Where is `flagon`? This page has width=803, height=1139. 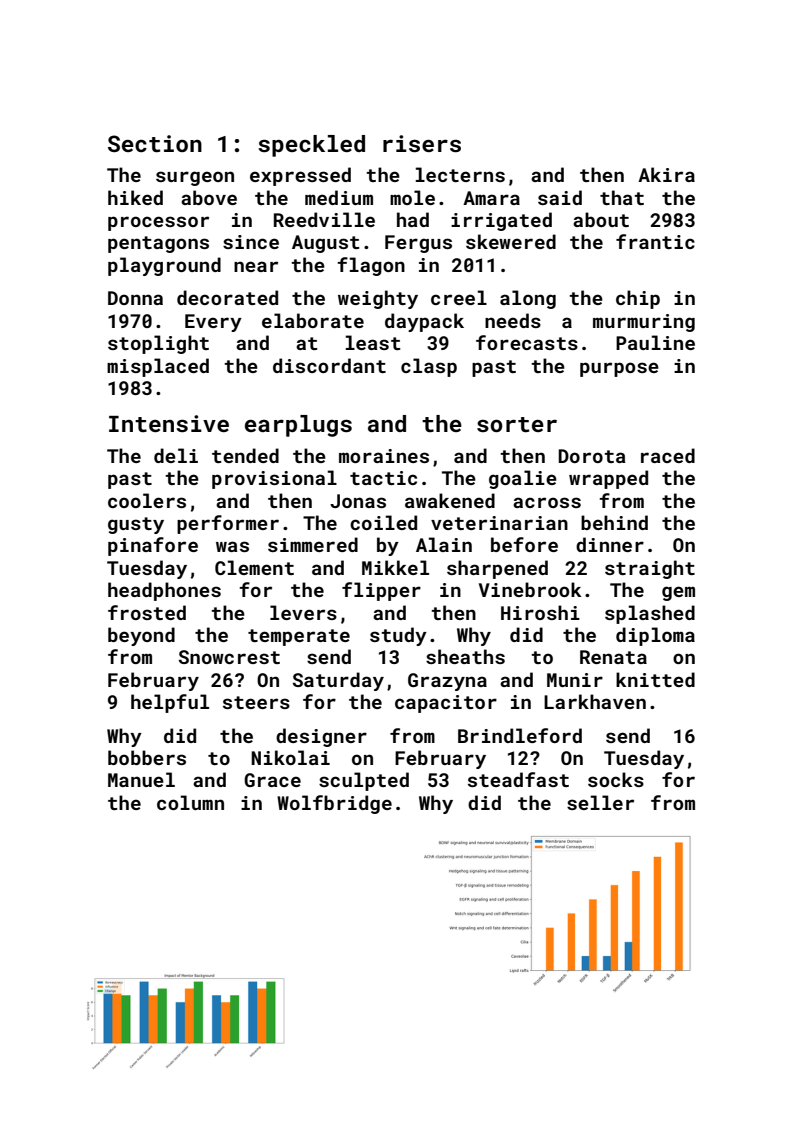 flagon is located at coordinates (371, 266).
